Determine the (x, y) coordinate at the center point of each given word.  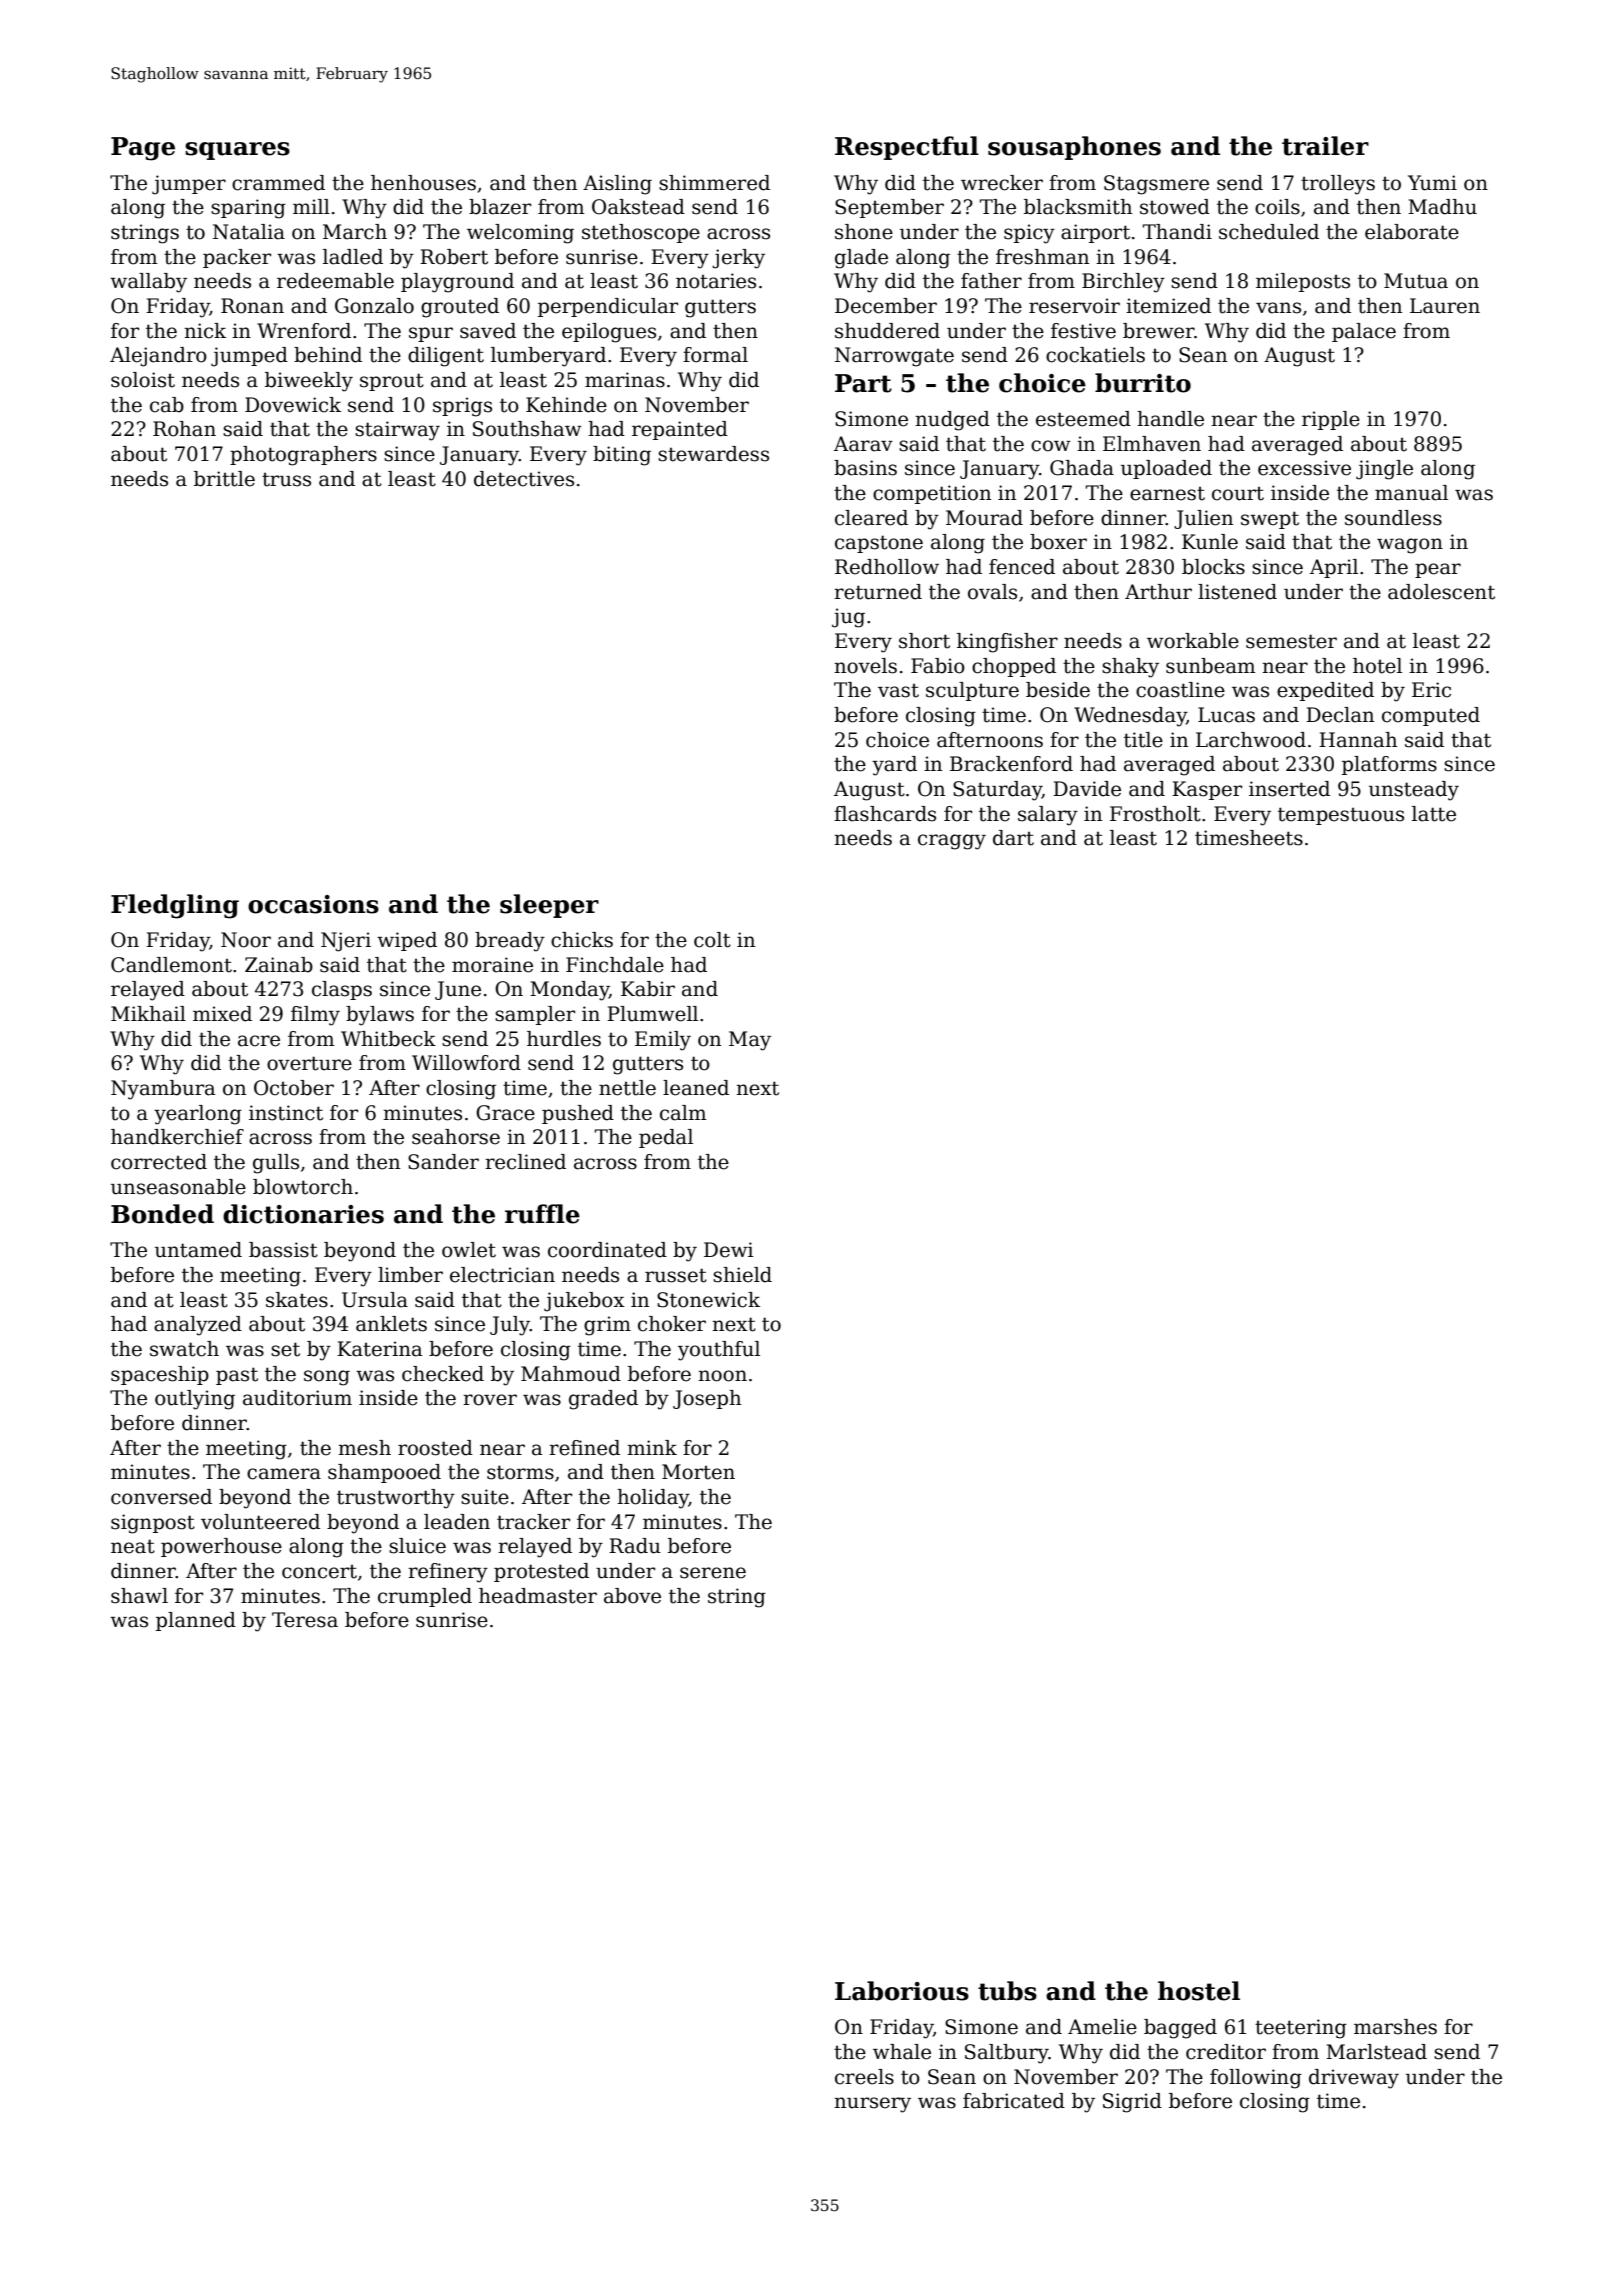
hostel (1199, 1991)
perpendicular (608, 307)
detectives (524, 479)
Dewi (729, 1250)
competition (932, 494)
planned (196, 1621)
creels (864, 2077)
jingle (1384, 470)
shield (742, 1275)
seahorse (456, 1137)
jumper (189, 185)
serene (713, 1573)
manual (1411, 493)
